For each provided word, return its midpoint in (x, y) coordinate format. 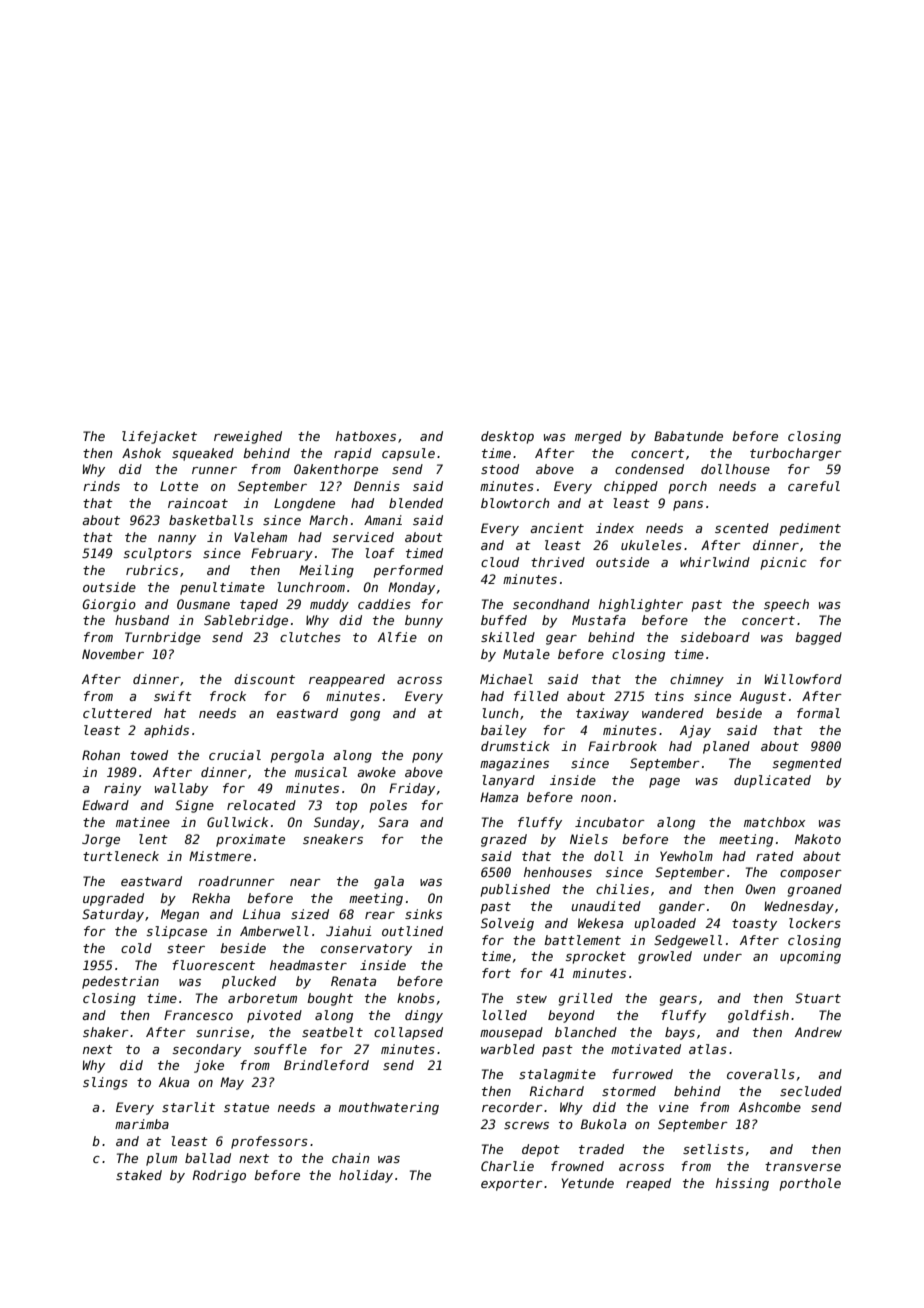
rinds (101, 486)
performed (408, 571)
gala (389, 882)
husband (142, 620)
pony (427, 758)
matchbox (774, 822)
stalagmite (557, 1075)
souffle (280, 1049)
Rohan (101, 755)
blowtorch (515, 503)
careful (814, 486)
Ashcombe (770, 1107)
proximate (250, 840)
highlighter (641, 605)
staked (139, 1175)
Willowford (803, 679)
